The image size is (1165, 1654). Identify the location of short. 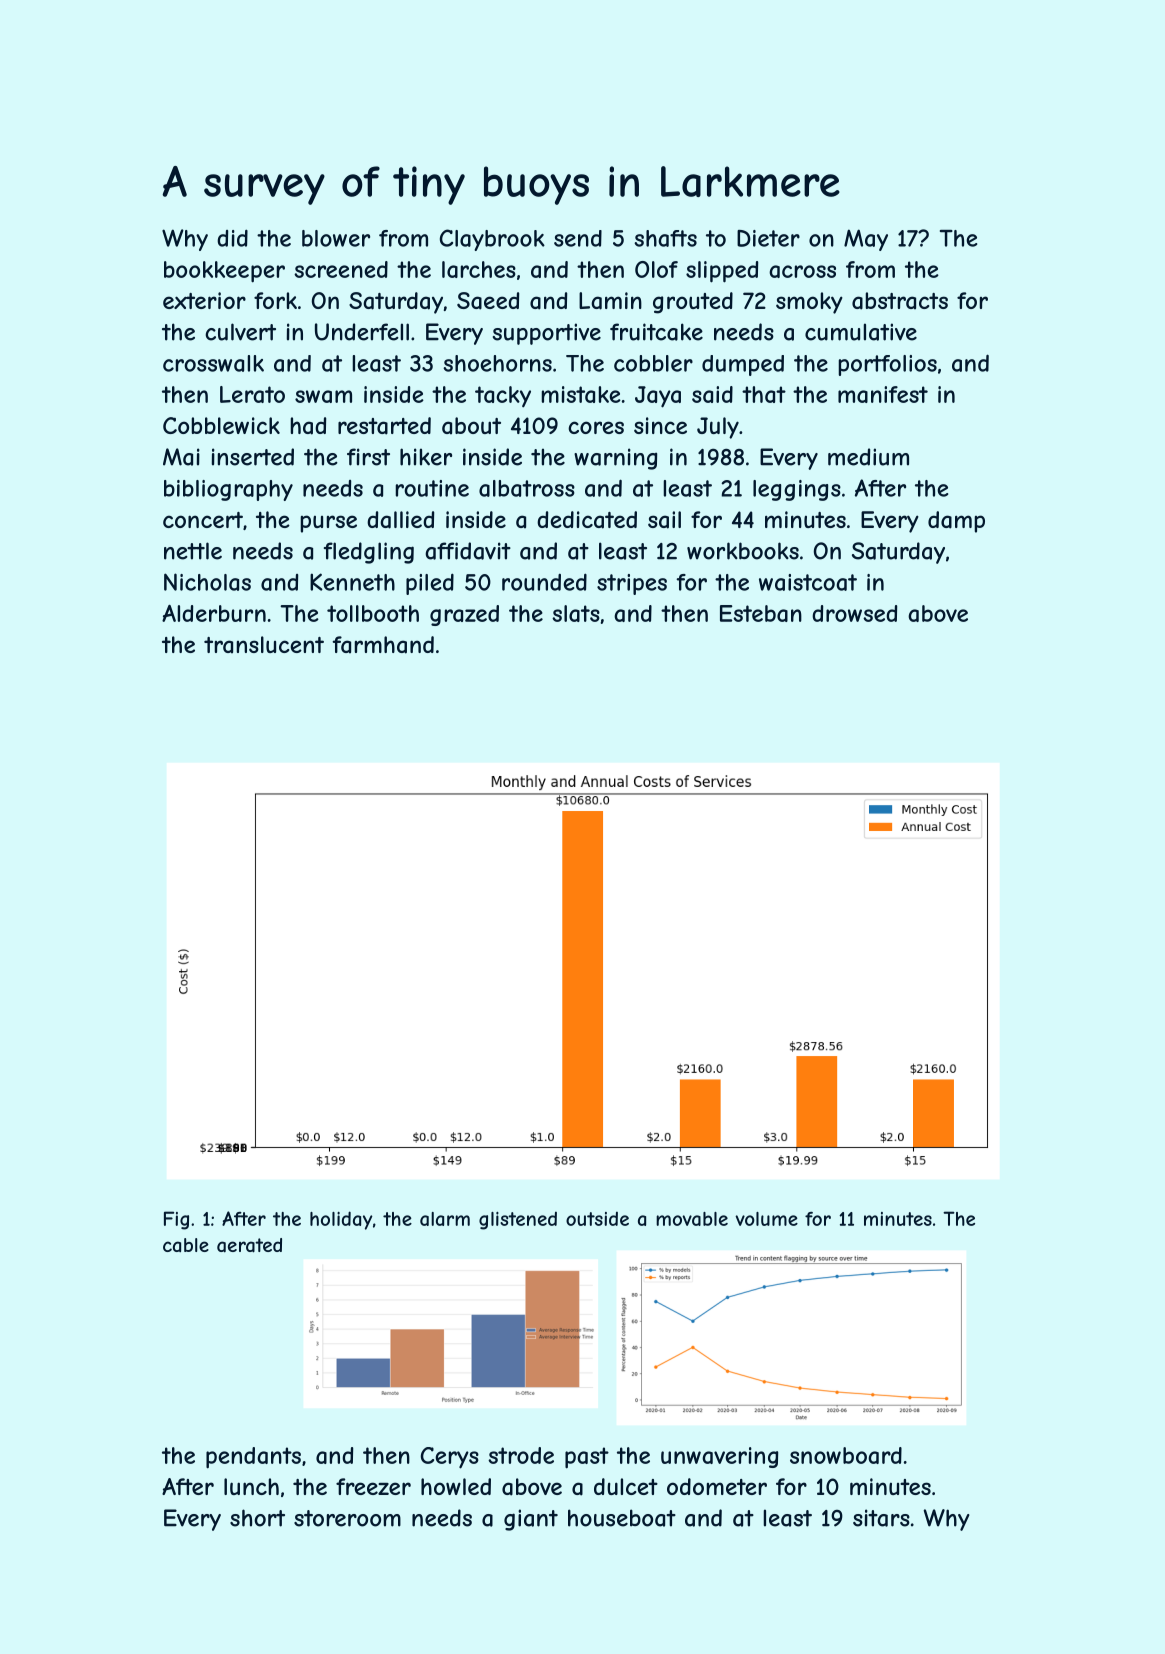
(257, 1518).
